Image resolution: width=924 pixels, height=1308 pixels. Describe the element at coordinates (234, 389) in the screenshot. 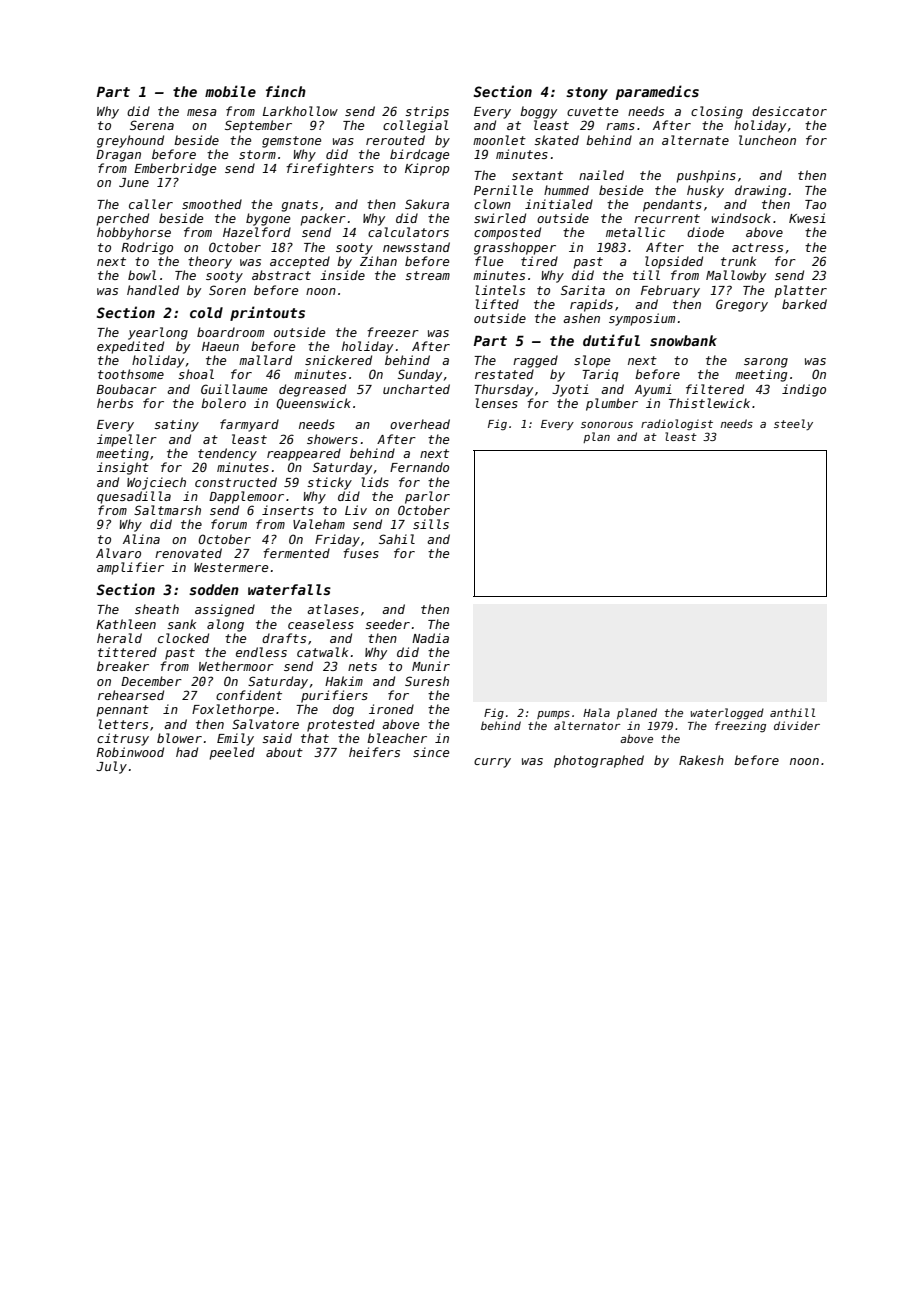

I see `Guillaume` at that location.
